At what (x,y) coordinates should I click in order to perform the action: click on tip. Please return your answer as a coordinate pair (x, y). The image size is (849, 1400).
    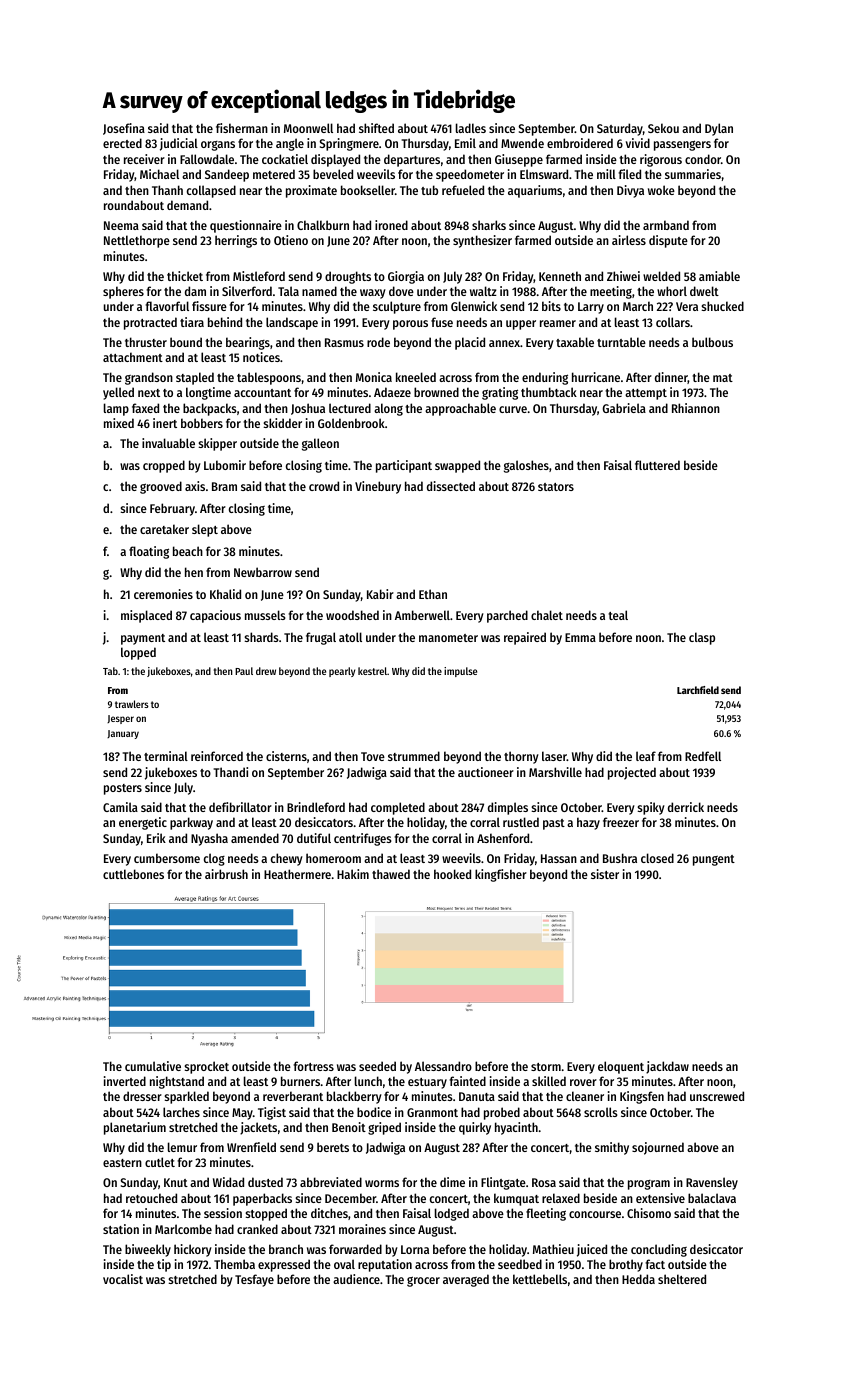
    Looking at the image, I should click on (164, 1265).
